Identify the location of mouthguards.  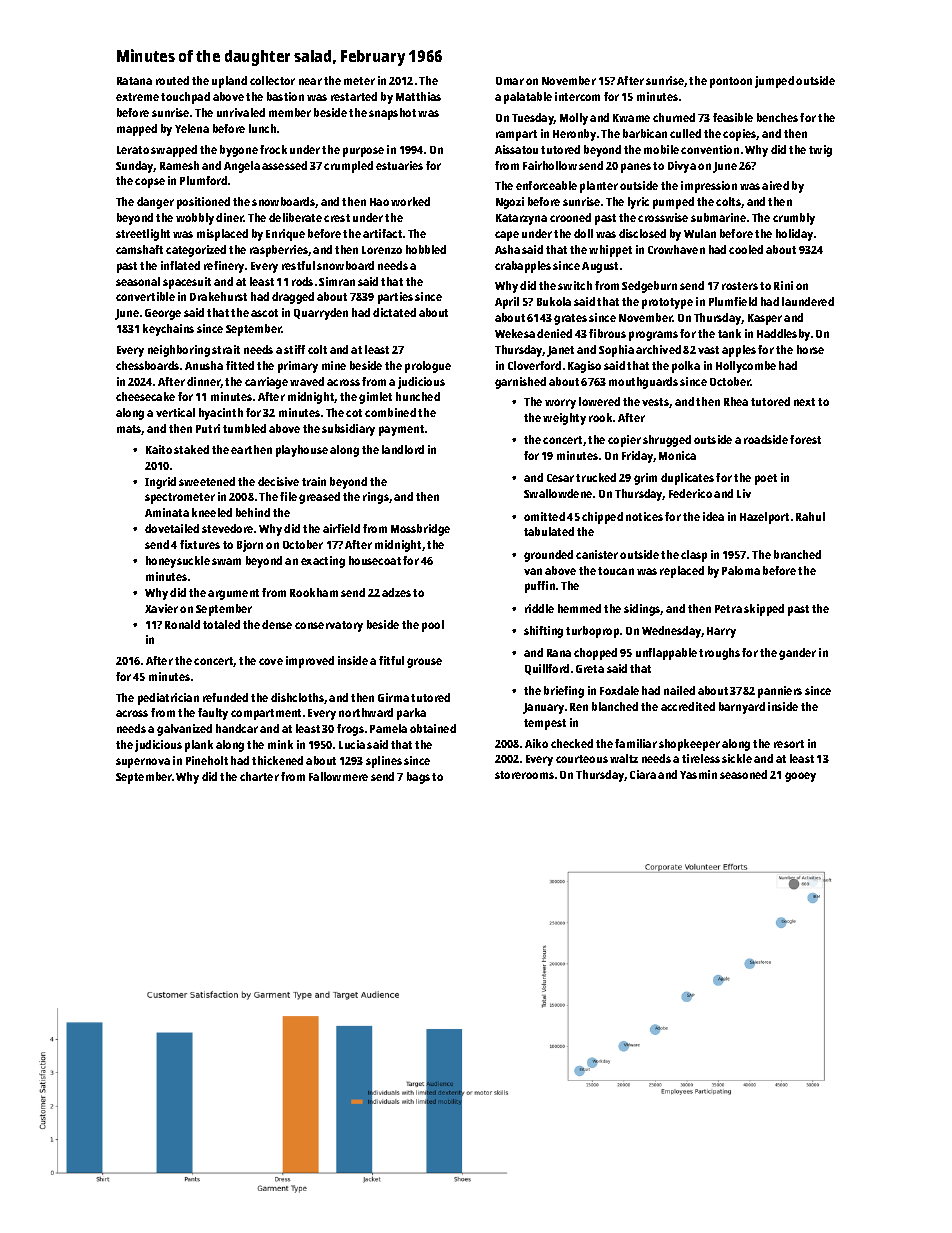
(643, 383).
